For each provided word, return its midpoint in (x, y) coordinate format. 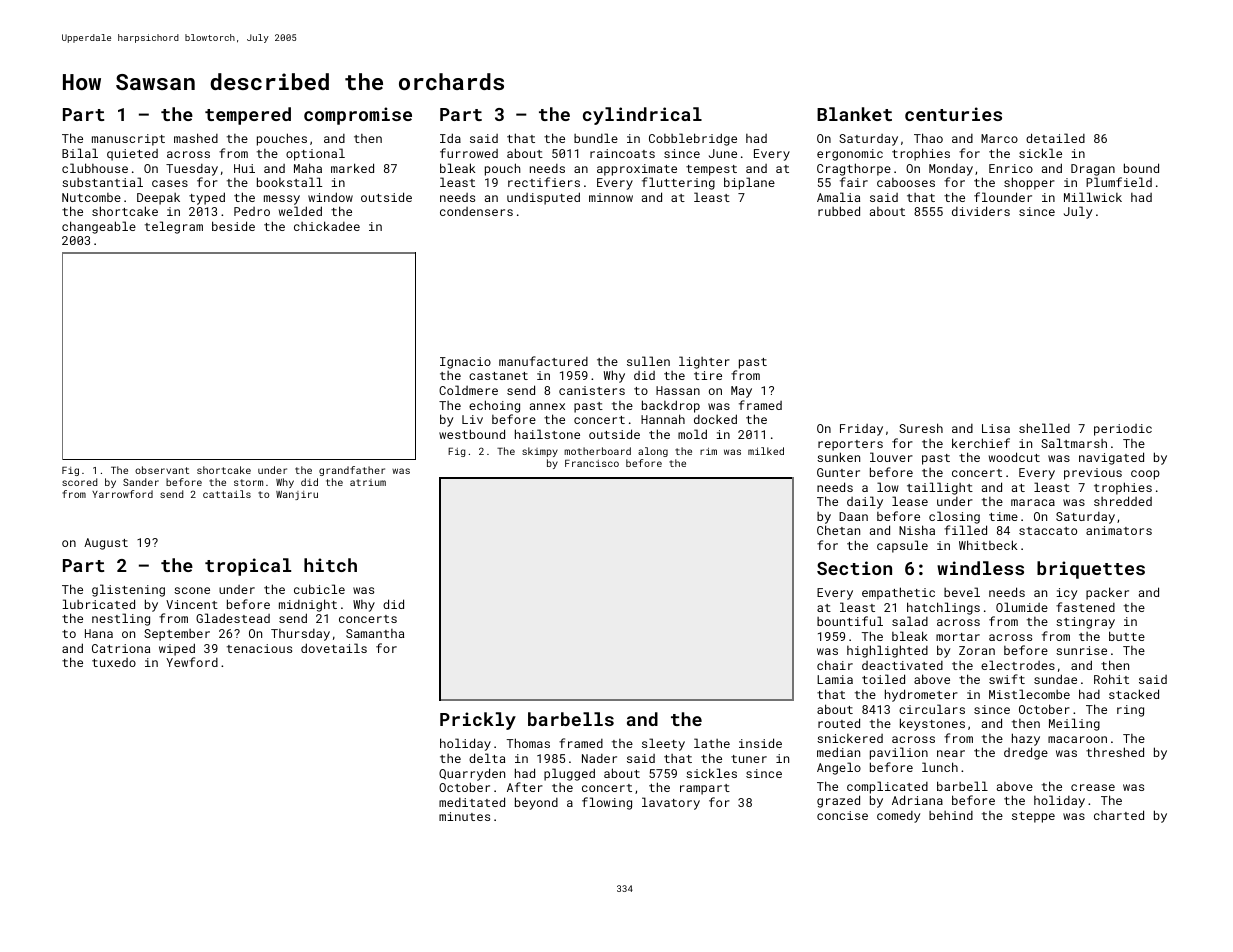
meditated (472, 802)
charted (1119, 815)
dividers (981, 211)
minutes (464, 816)
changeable (99, 227)
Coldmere (468, 390)
